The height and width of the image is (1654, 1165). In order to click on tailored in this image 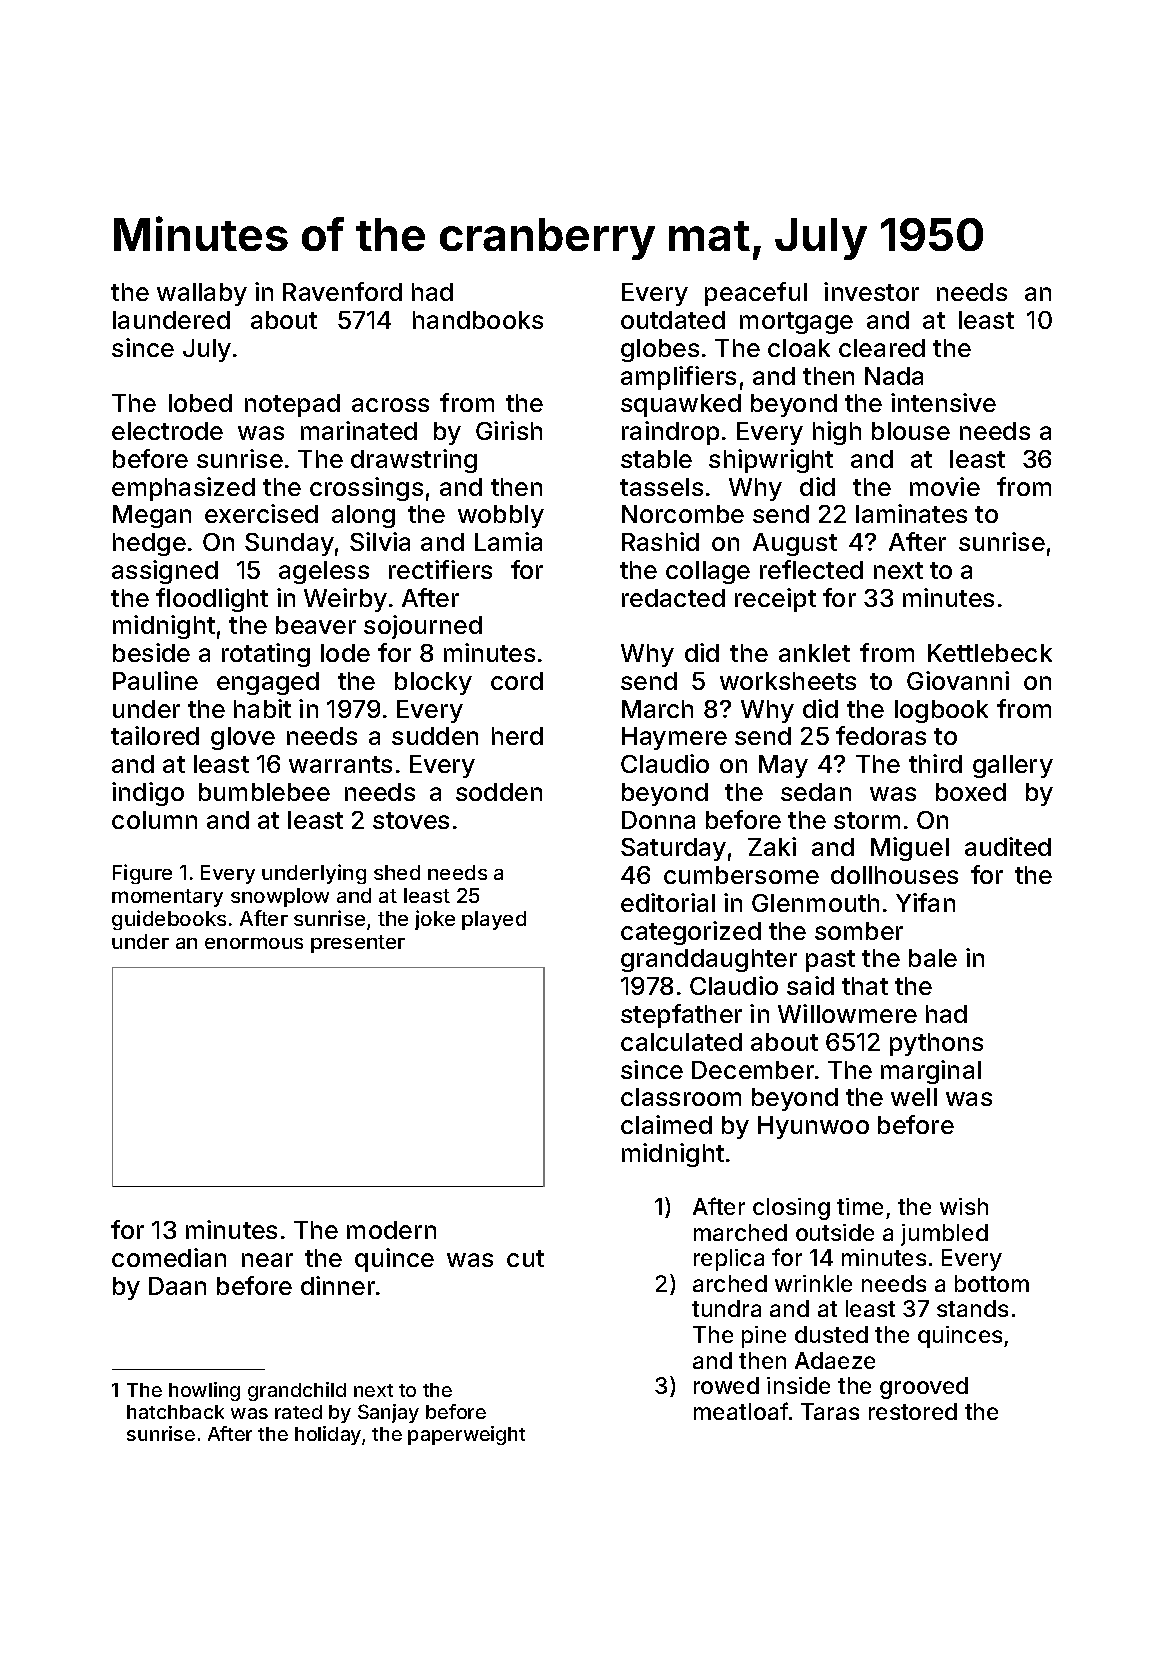, I will do `click(155, 735)`.
